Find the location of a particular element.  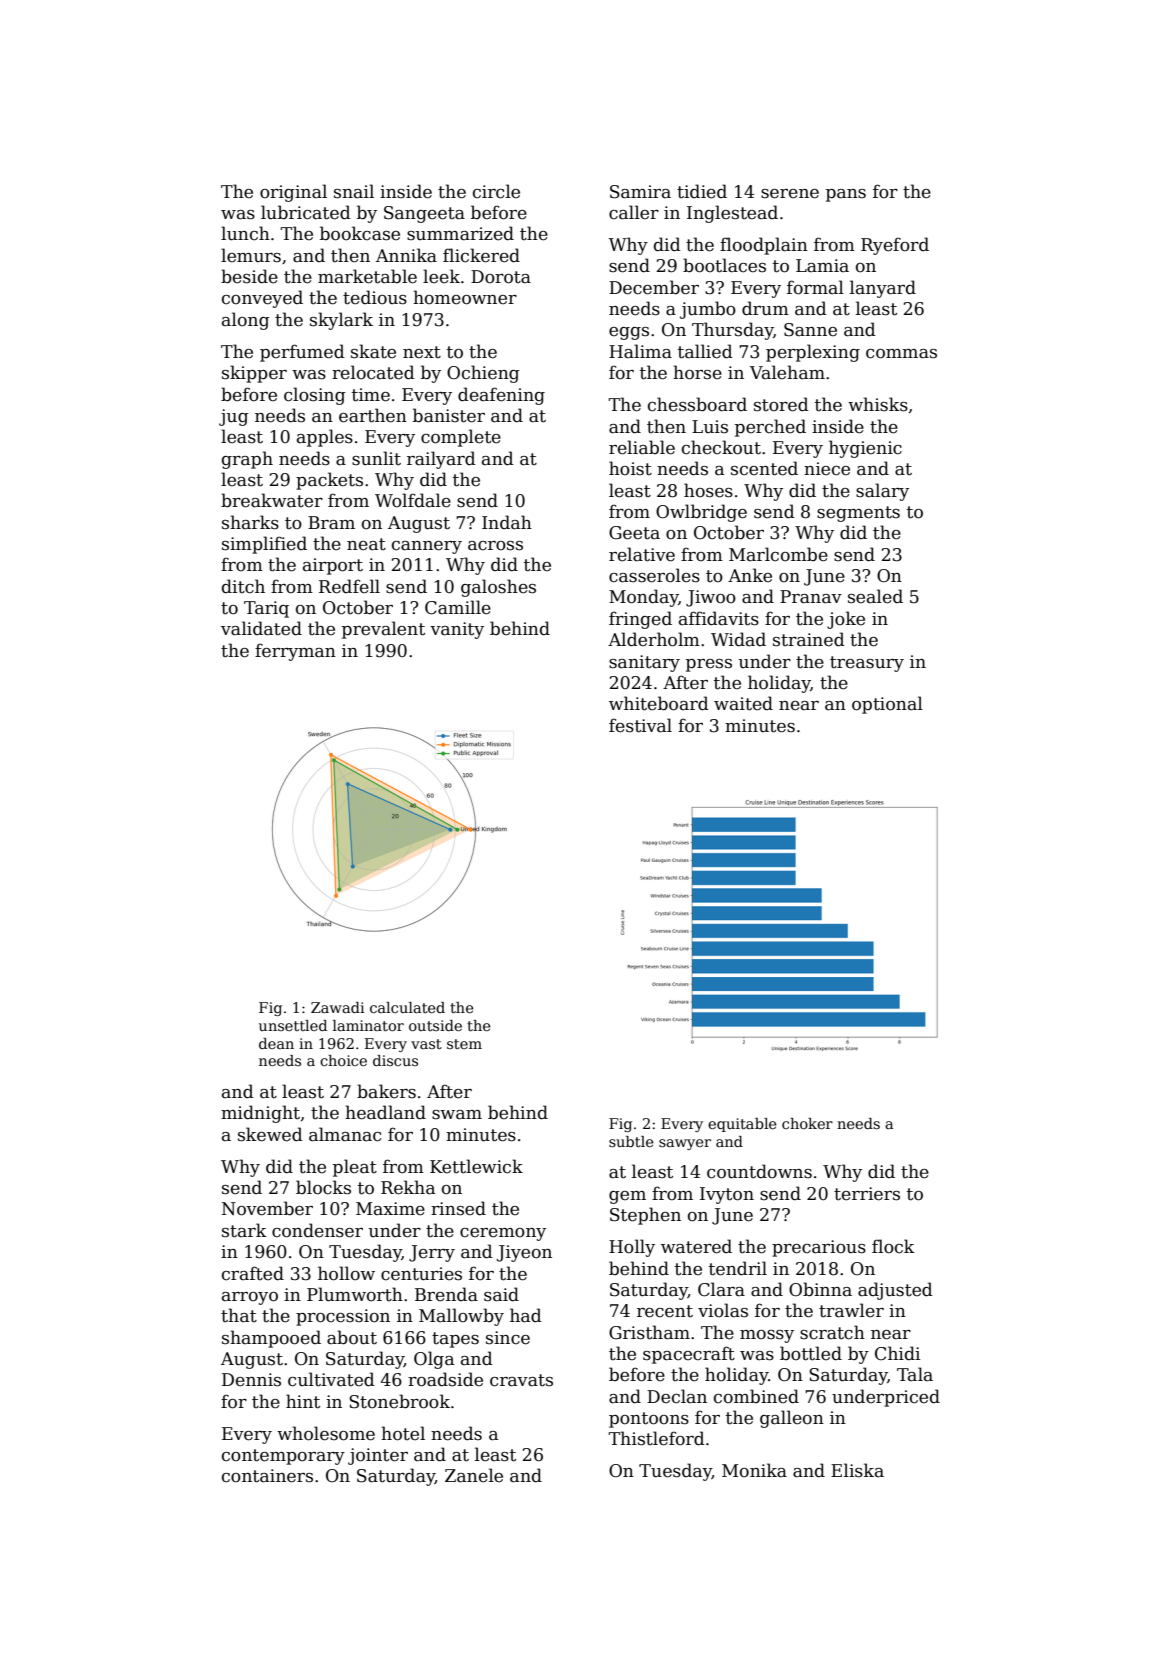

eggs is located at coordinates (629, 333).
